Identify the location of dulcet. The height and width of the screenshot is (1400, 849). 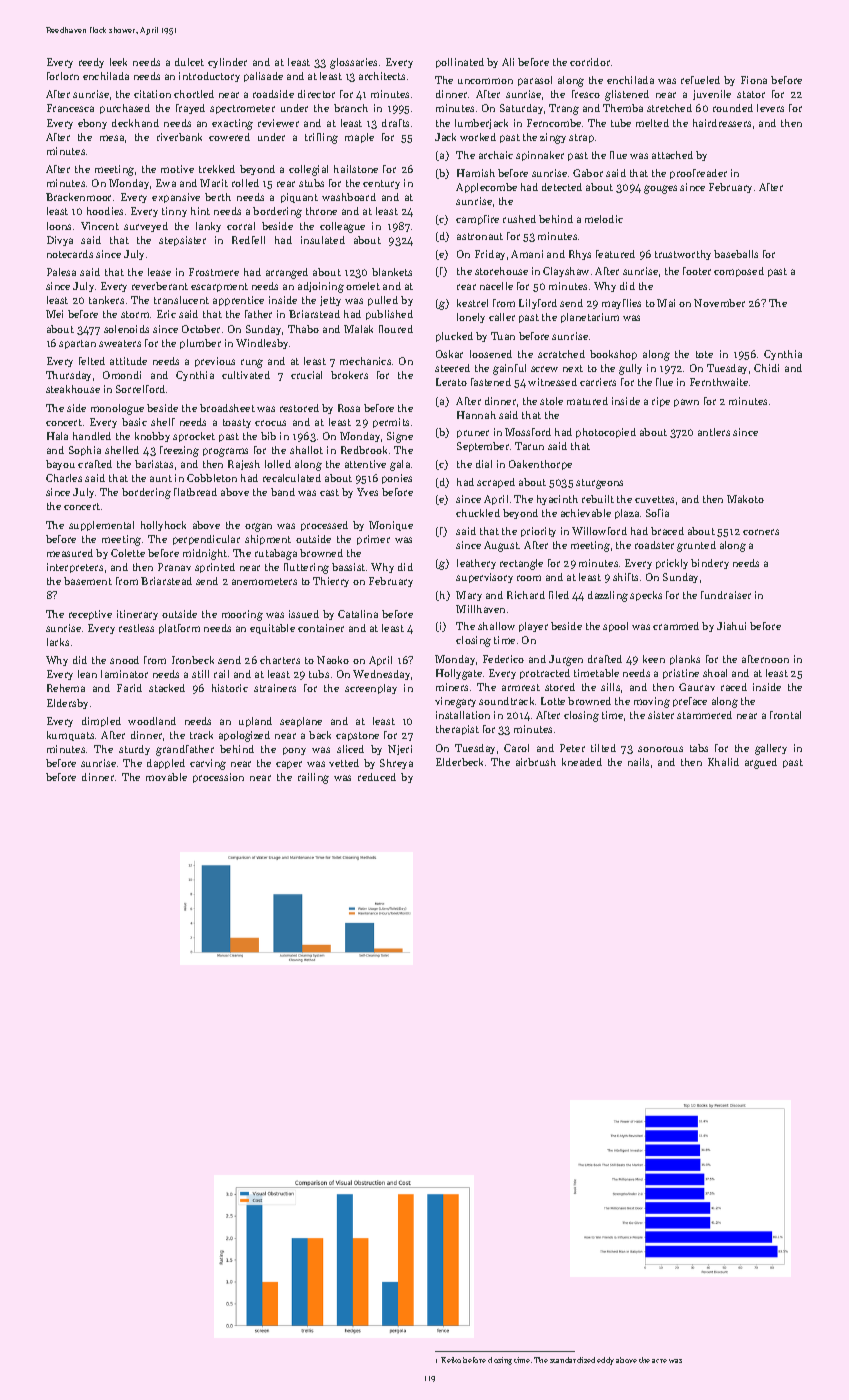
(189, 62).
